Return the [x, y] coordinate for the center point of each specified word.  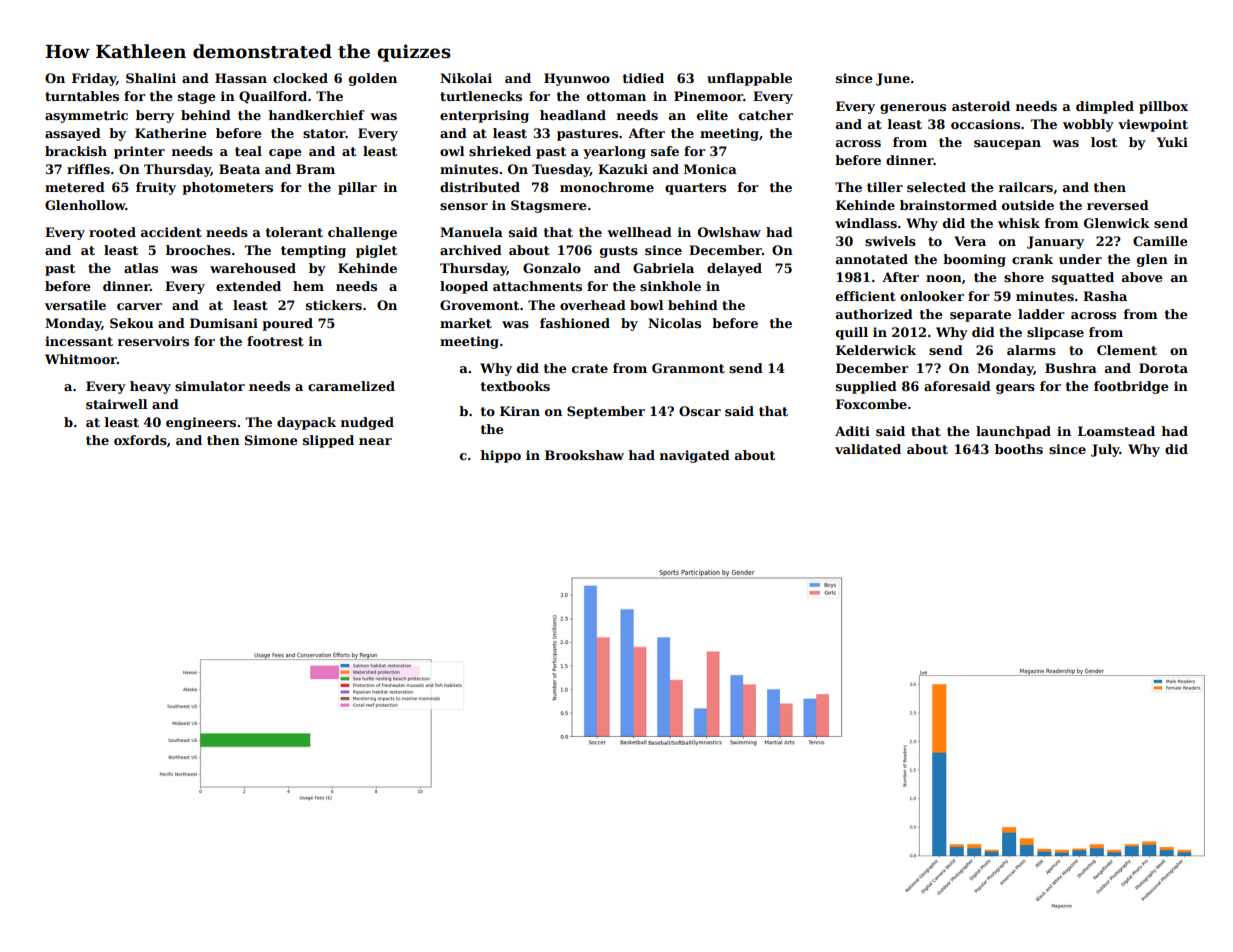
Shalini [151, 78]
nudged [367, 423]
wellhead [639, 232]
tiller [885, 187]
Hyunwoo [577, 79]
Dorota [1163, 368]
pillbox [1163, 107]
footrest [275, 341]
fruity [156, 188]
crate [590, 368]
